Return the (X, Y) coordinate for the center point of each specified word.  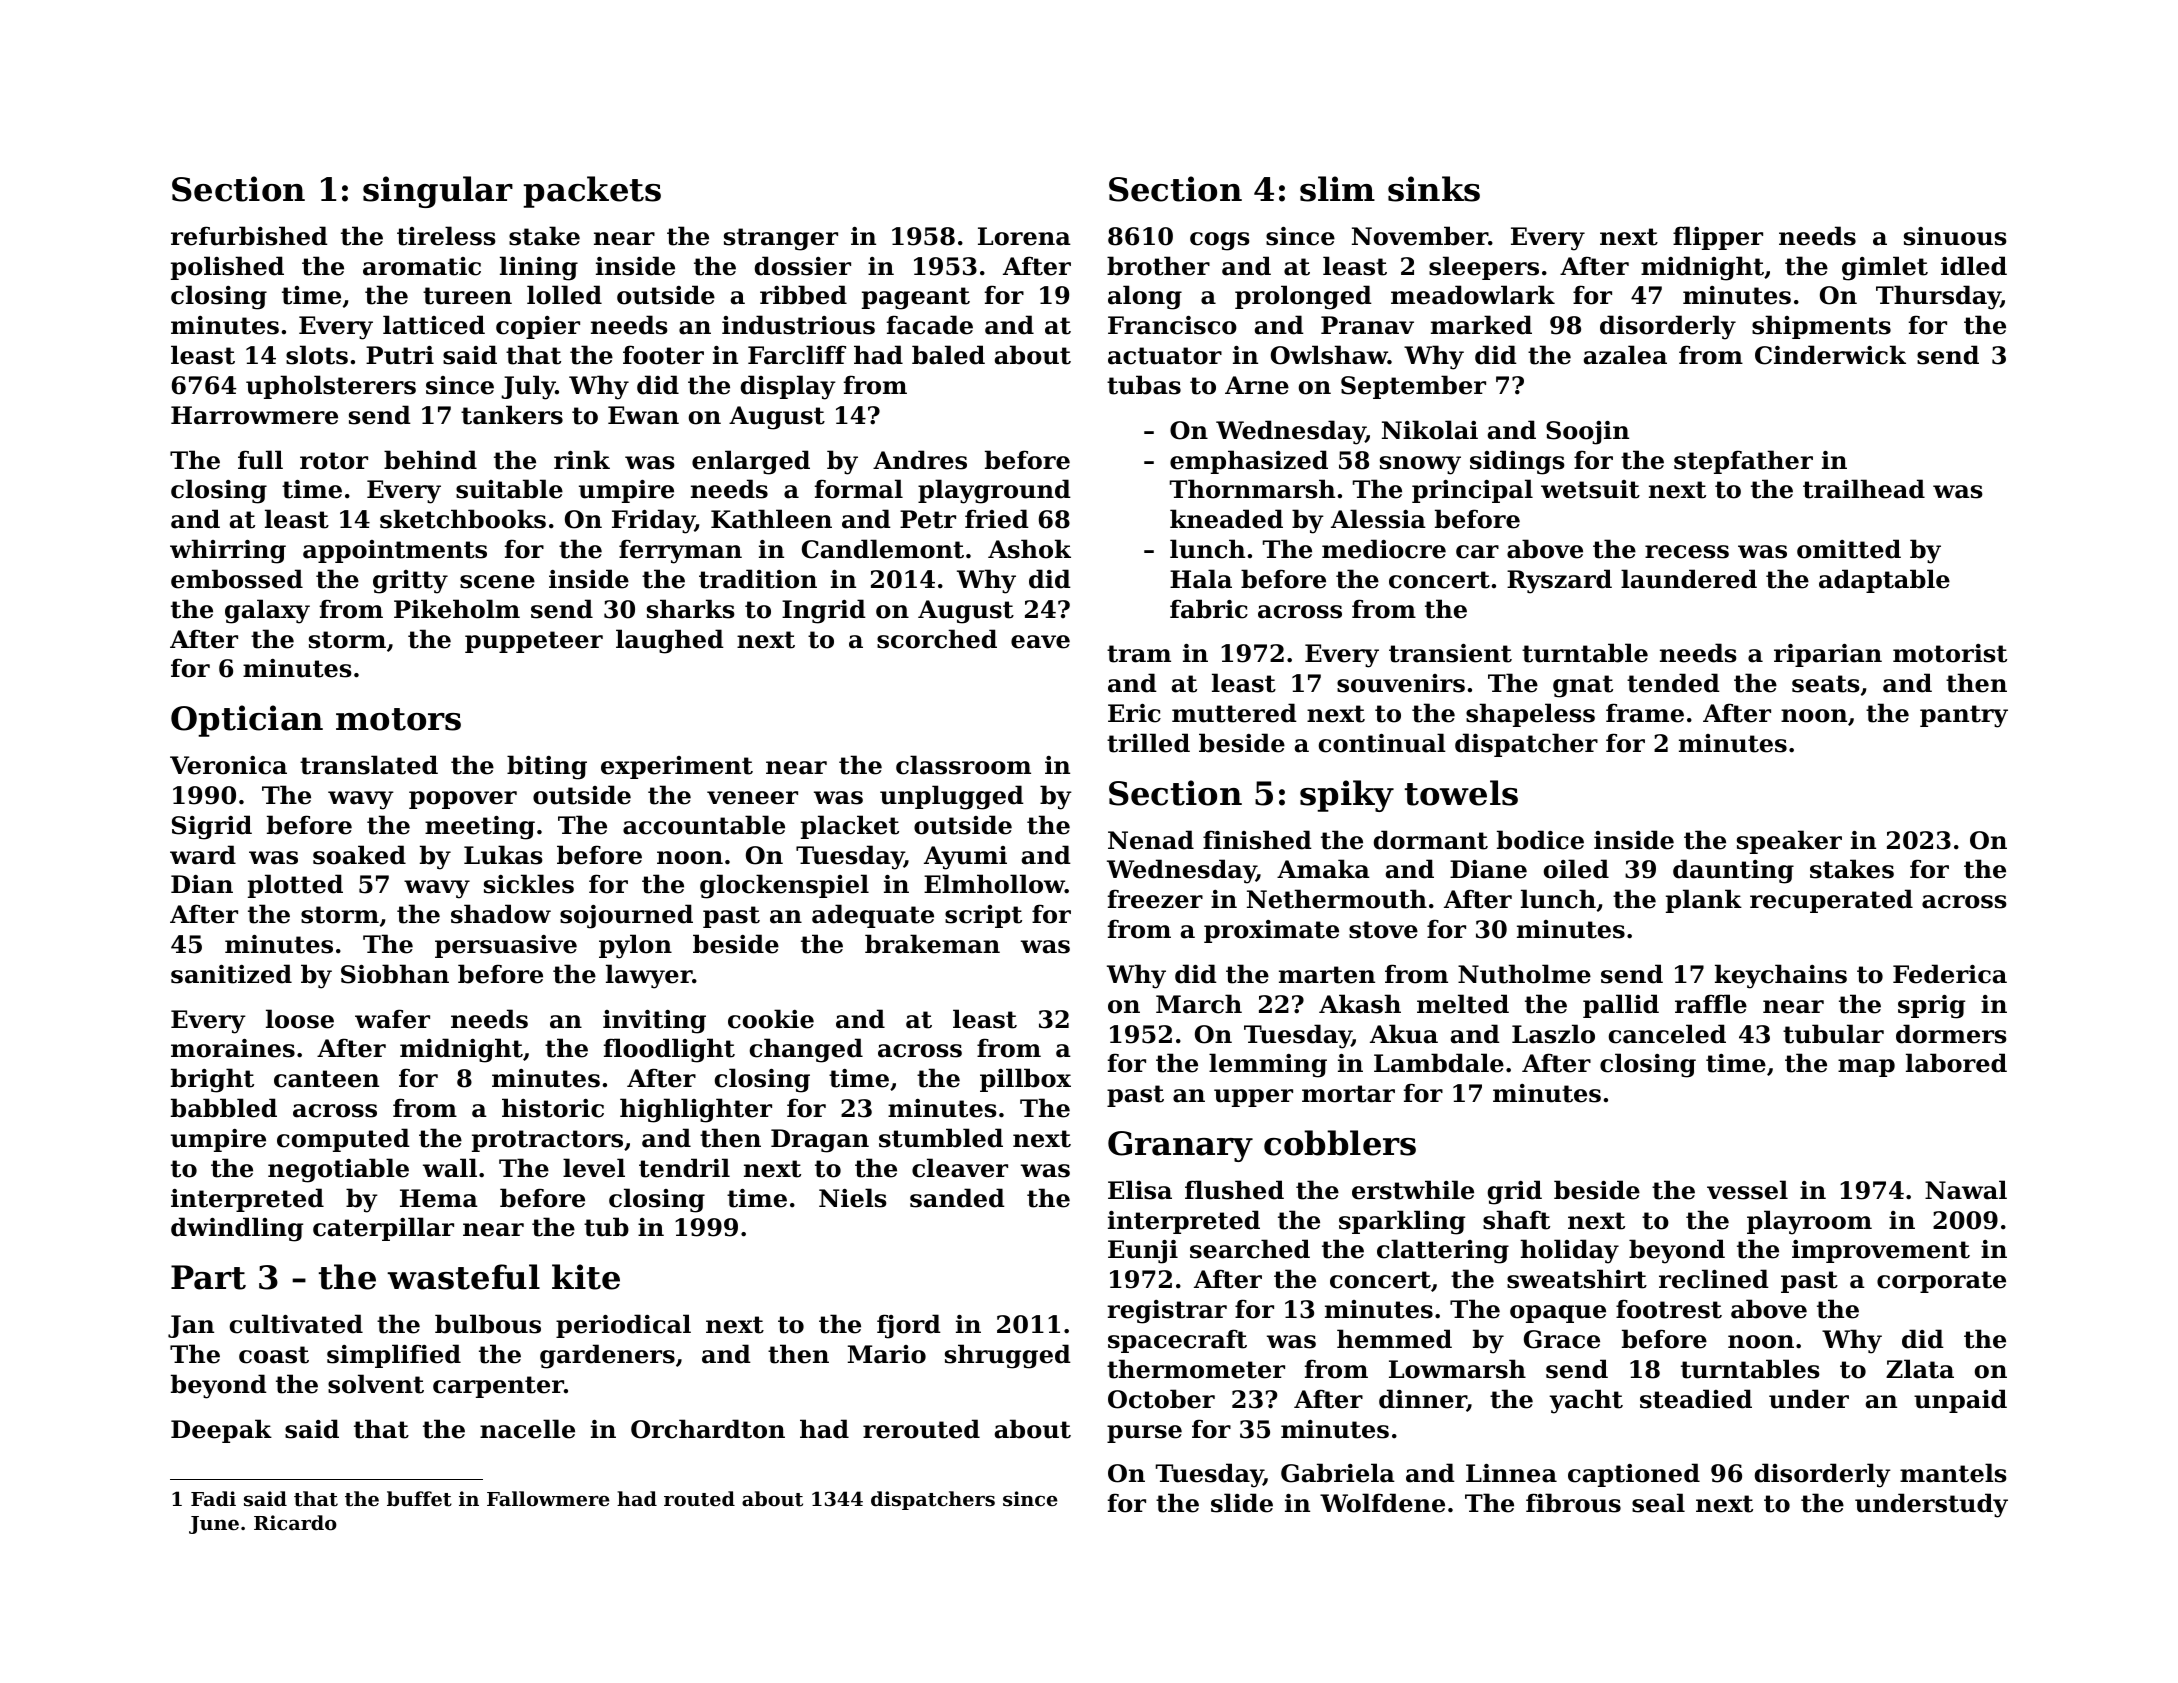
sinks (1434, 189)
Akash (1360, 1004)
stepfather (1743, 462)
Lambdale (1439, 1063)
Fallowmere (548, 1498)
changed (806, 1050)
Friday (653, 521)
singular (438, 192)
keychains (1781, 976)
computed (343, 1140)
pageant (916, 298)
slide (1242, 1503)
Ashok (1029, 549)
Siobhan (395, 974)
